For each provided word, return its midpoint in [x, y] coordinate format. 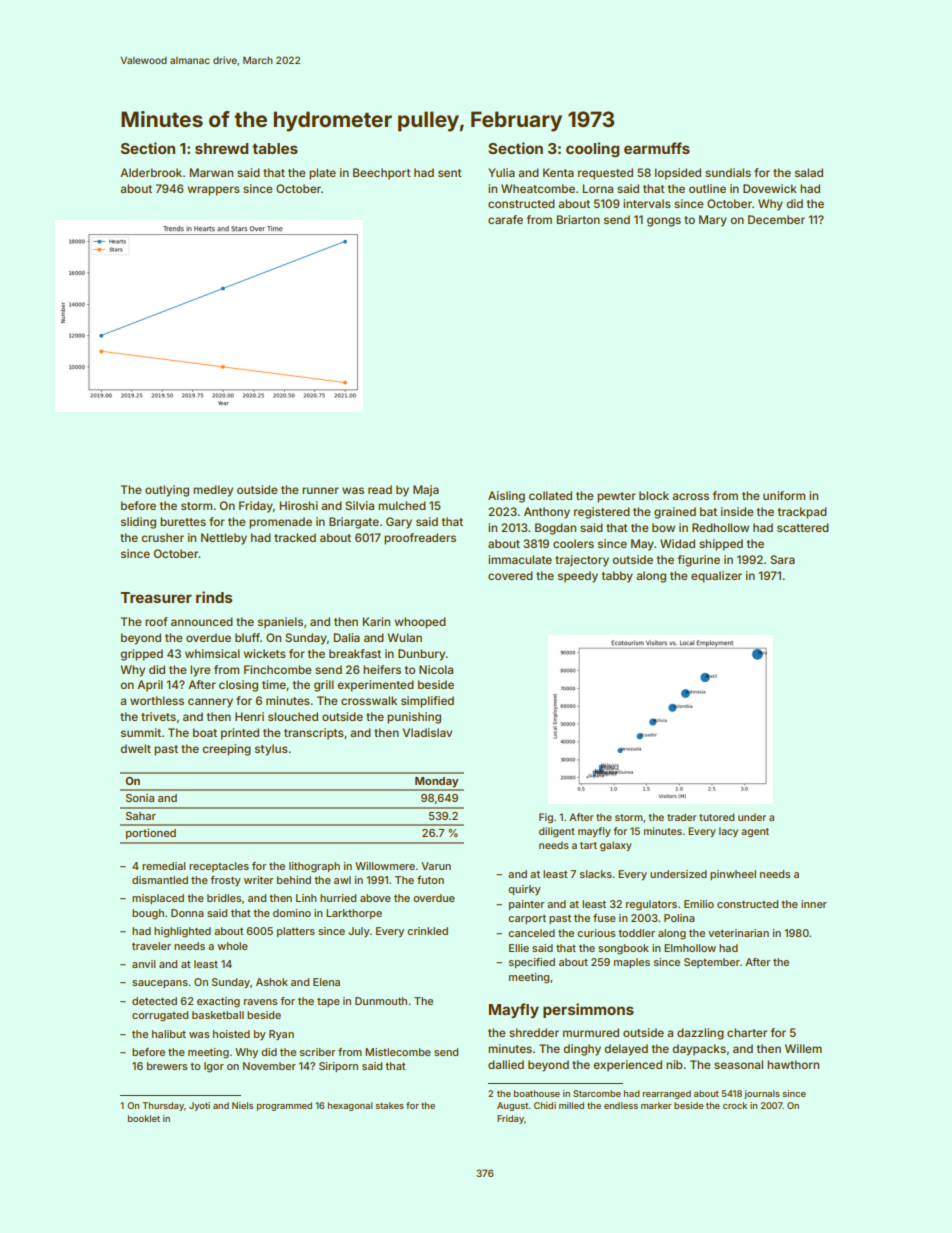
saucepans [160, 984]
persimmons [588, 1010]
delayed [626, 1050]
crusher [162, 537]
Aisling [506, 497]
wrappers [213, 191]
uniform [784, 495]
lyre [200, 671]
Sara [782, 559]
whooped [420, 623]
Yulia [501, 172]
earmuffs [657, 148]
